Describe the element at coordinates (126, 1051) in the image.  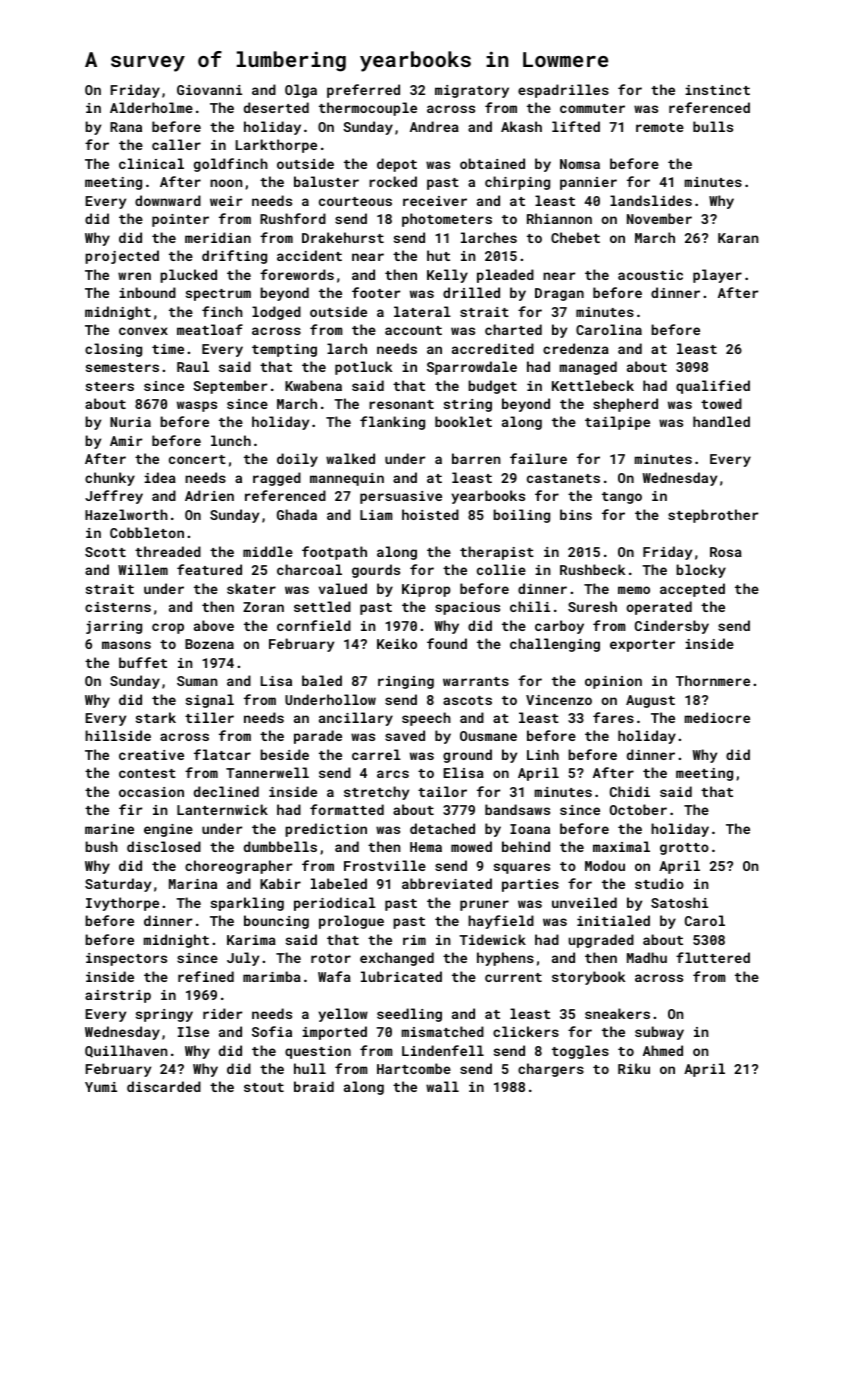
I see `Quillhaven` at that location.
